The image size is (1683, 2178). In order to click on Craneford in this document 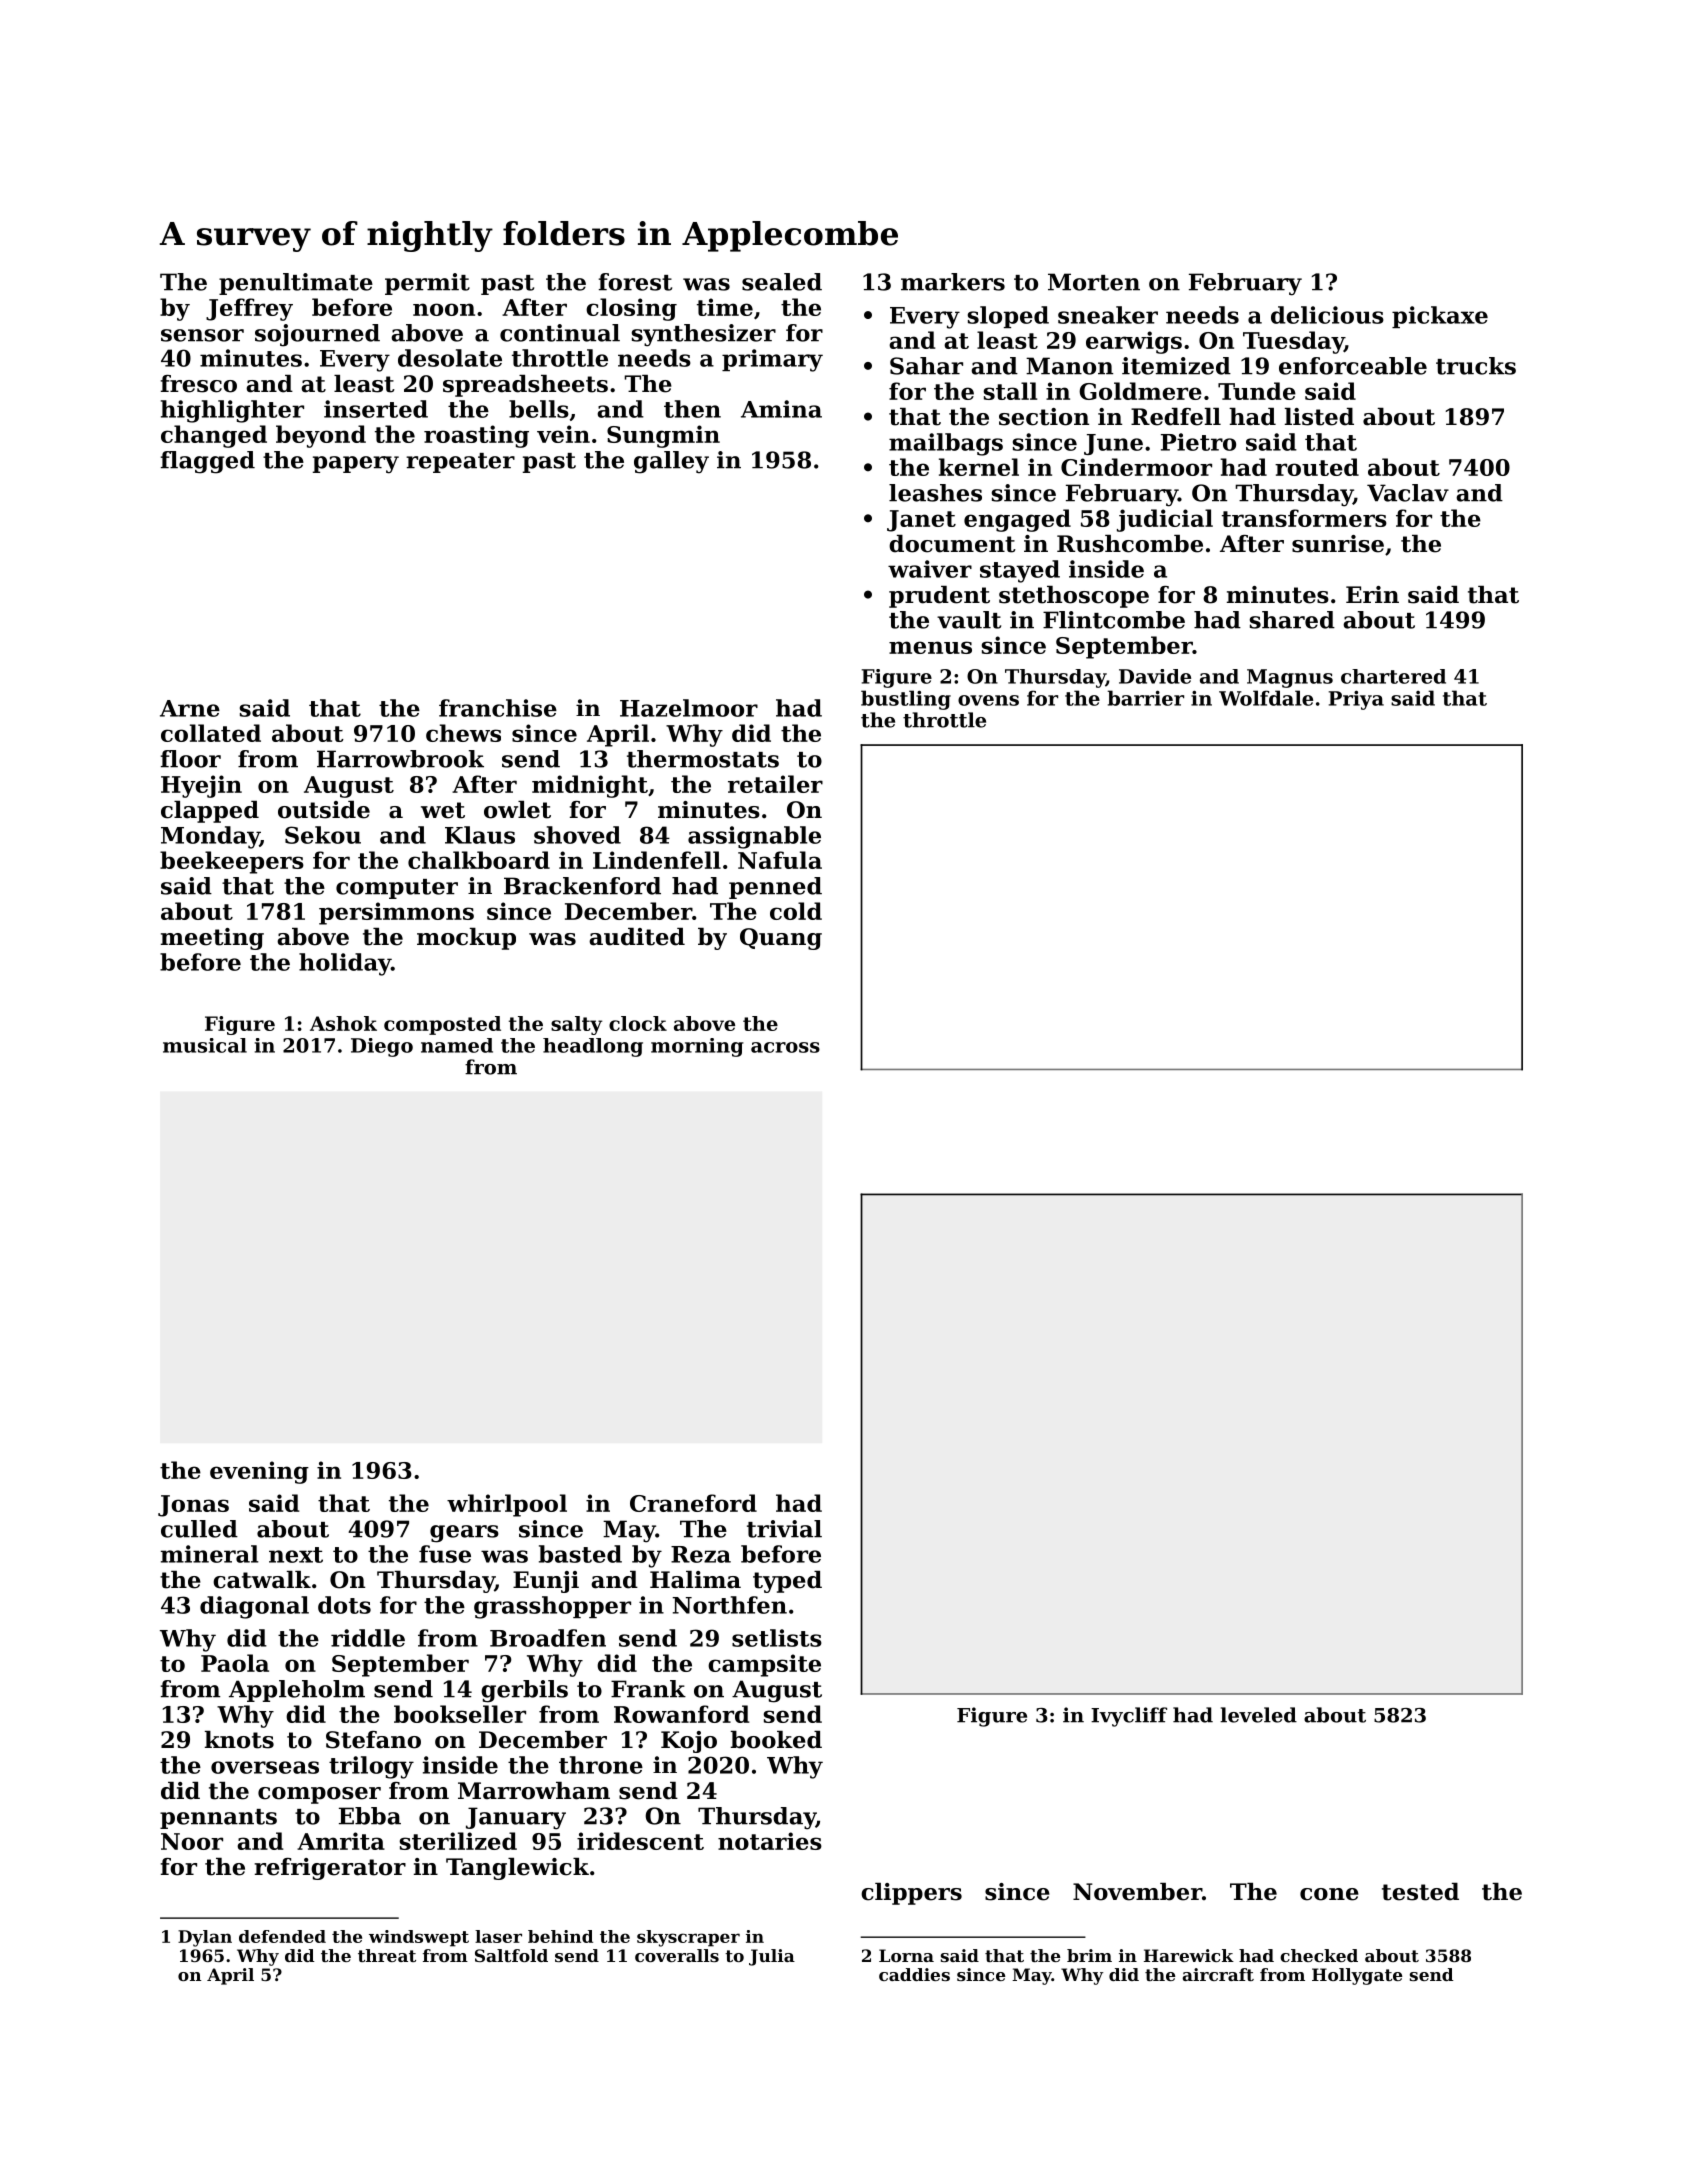, I will do `click(693, 1503)`.
